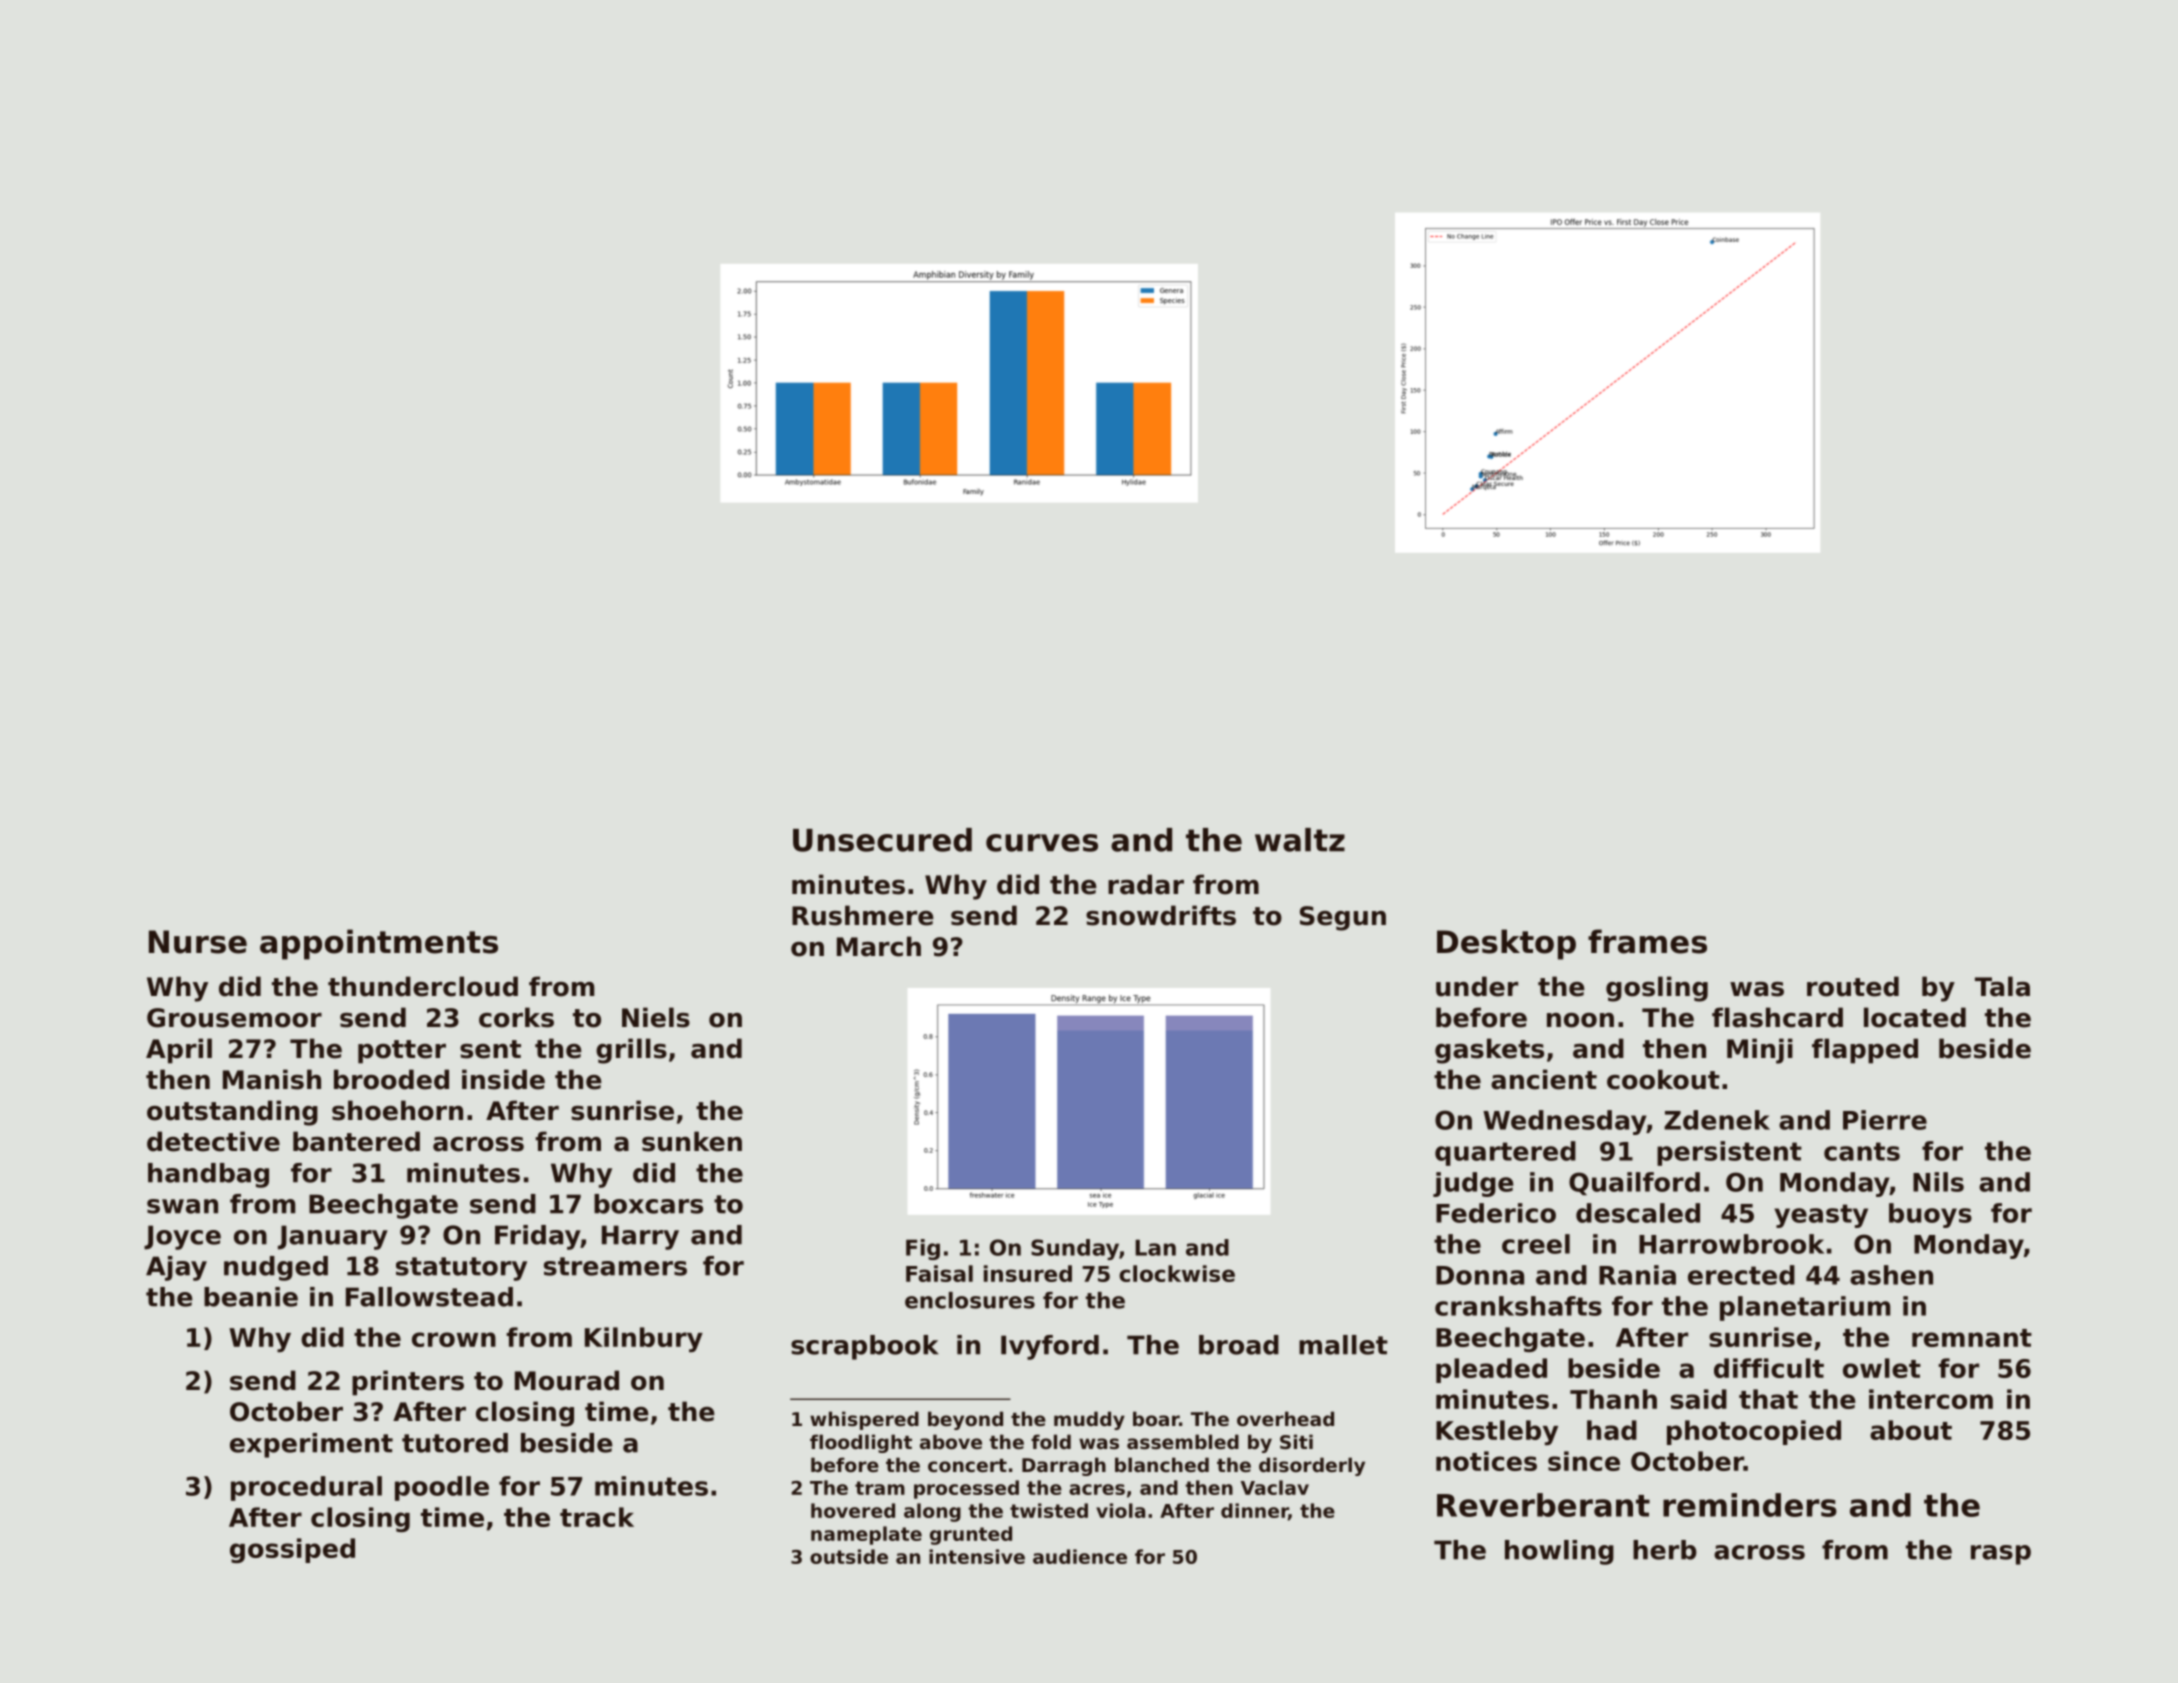  What do you see at coordinates (1750, 1505) in the screenshot?
I see `reminders` at bounding box center [1750, 1505].
